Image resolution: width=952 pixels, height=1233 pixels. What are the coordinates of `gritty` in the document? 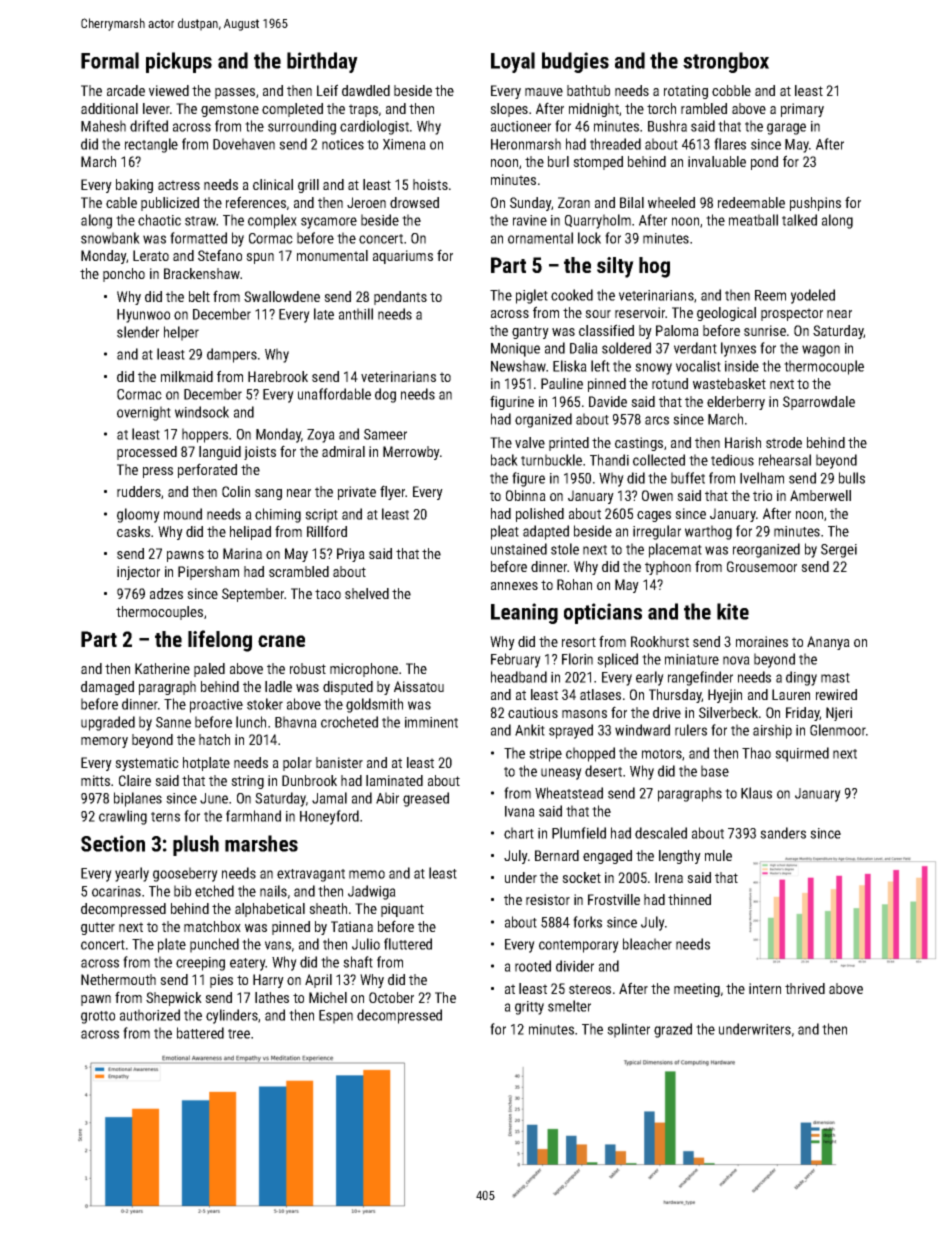 It's located at (529, 1008).
